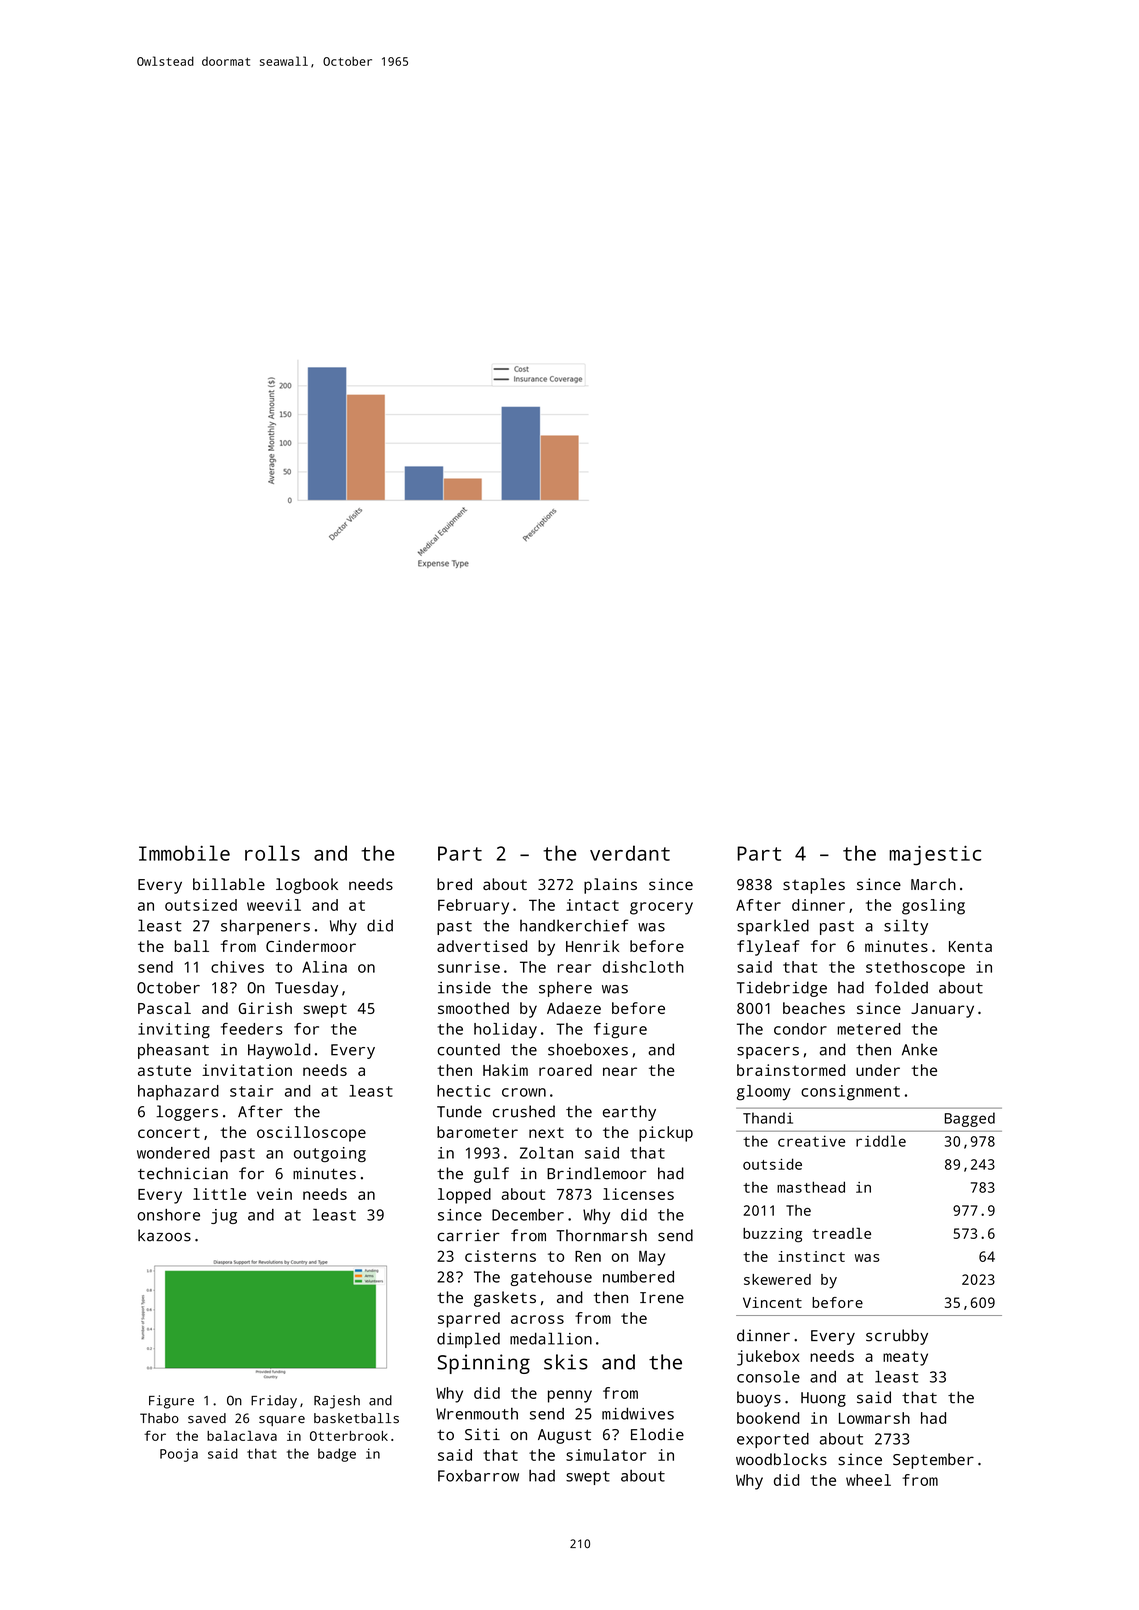 The height and width of the image is (1610, 1139). Describe the element at coordinates (606, 1455) in the image. I see `simulator` at that location.
